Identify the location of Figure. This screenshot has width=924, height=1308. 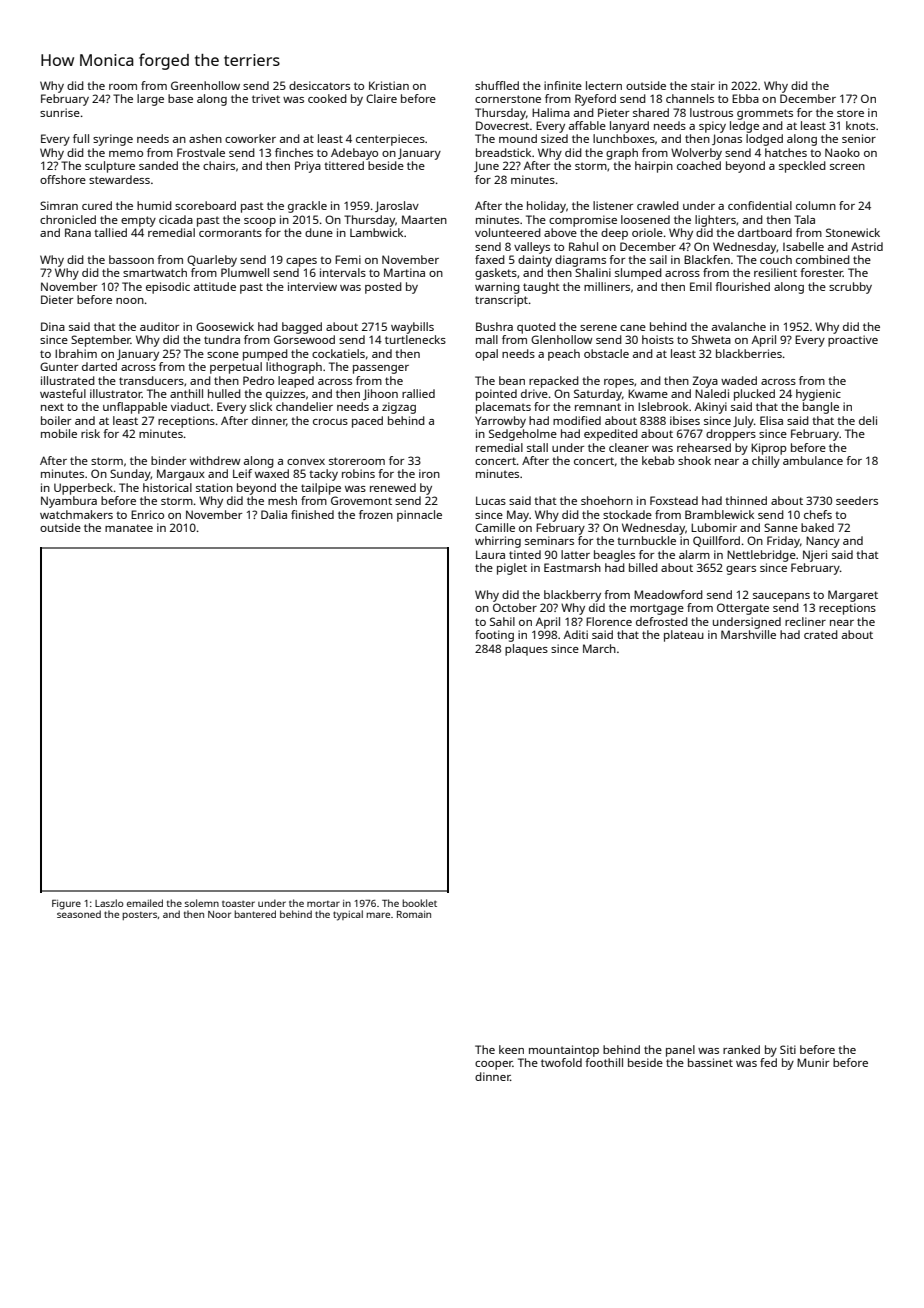
(66, 905).
